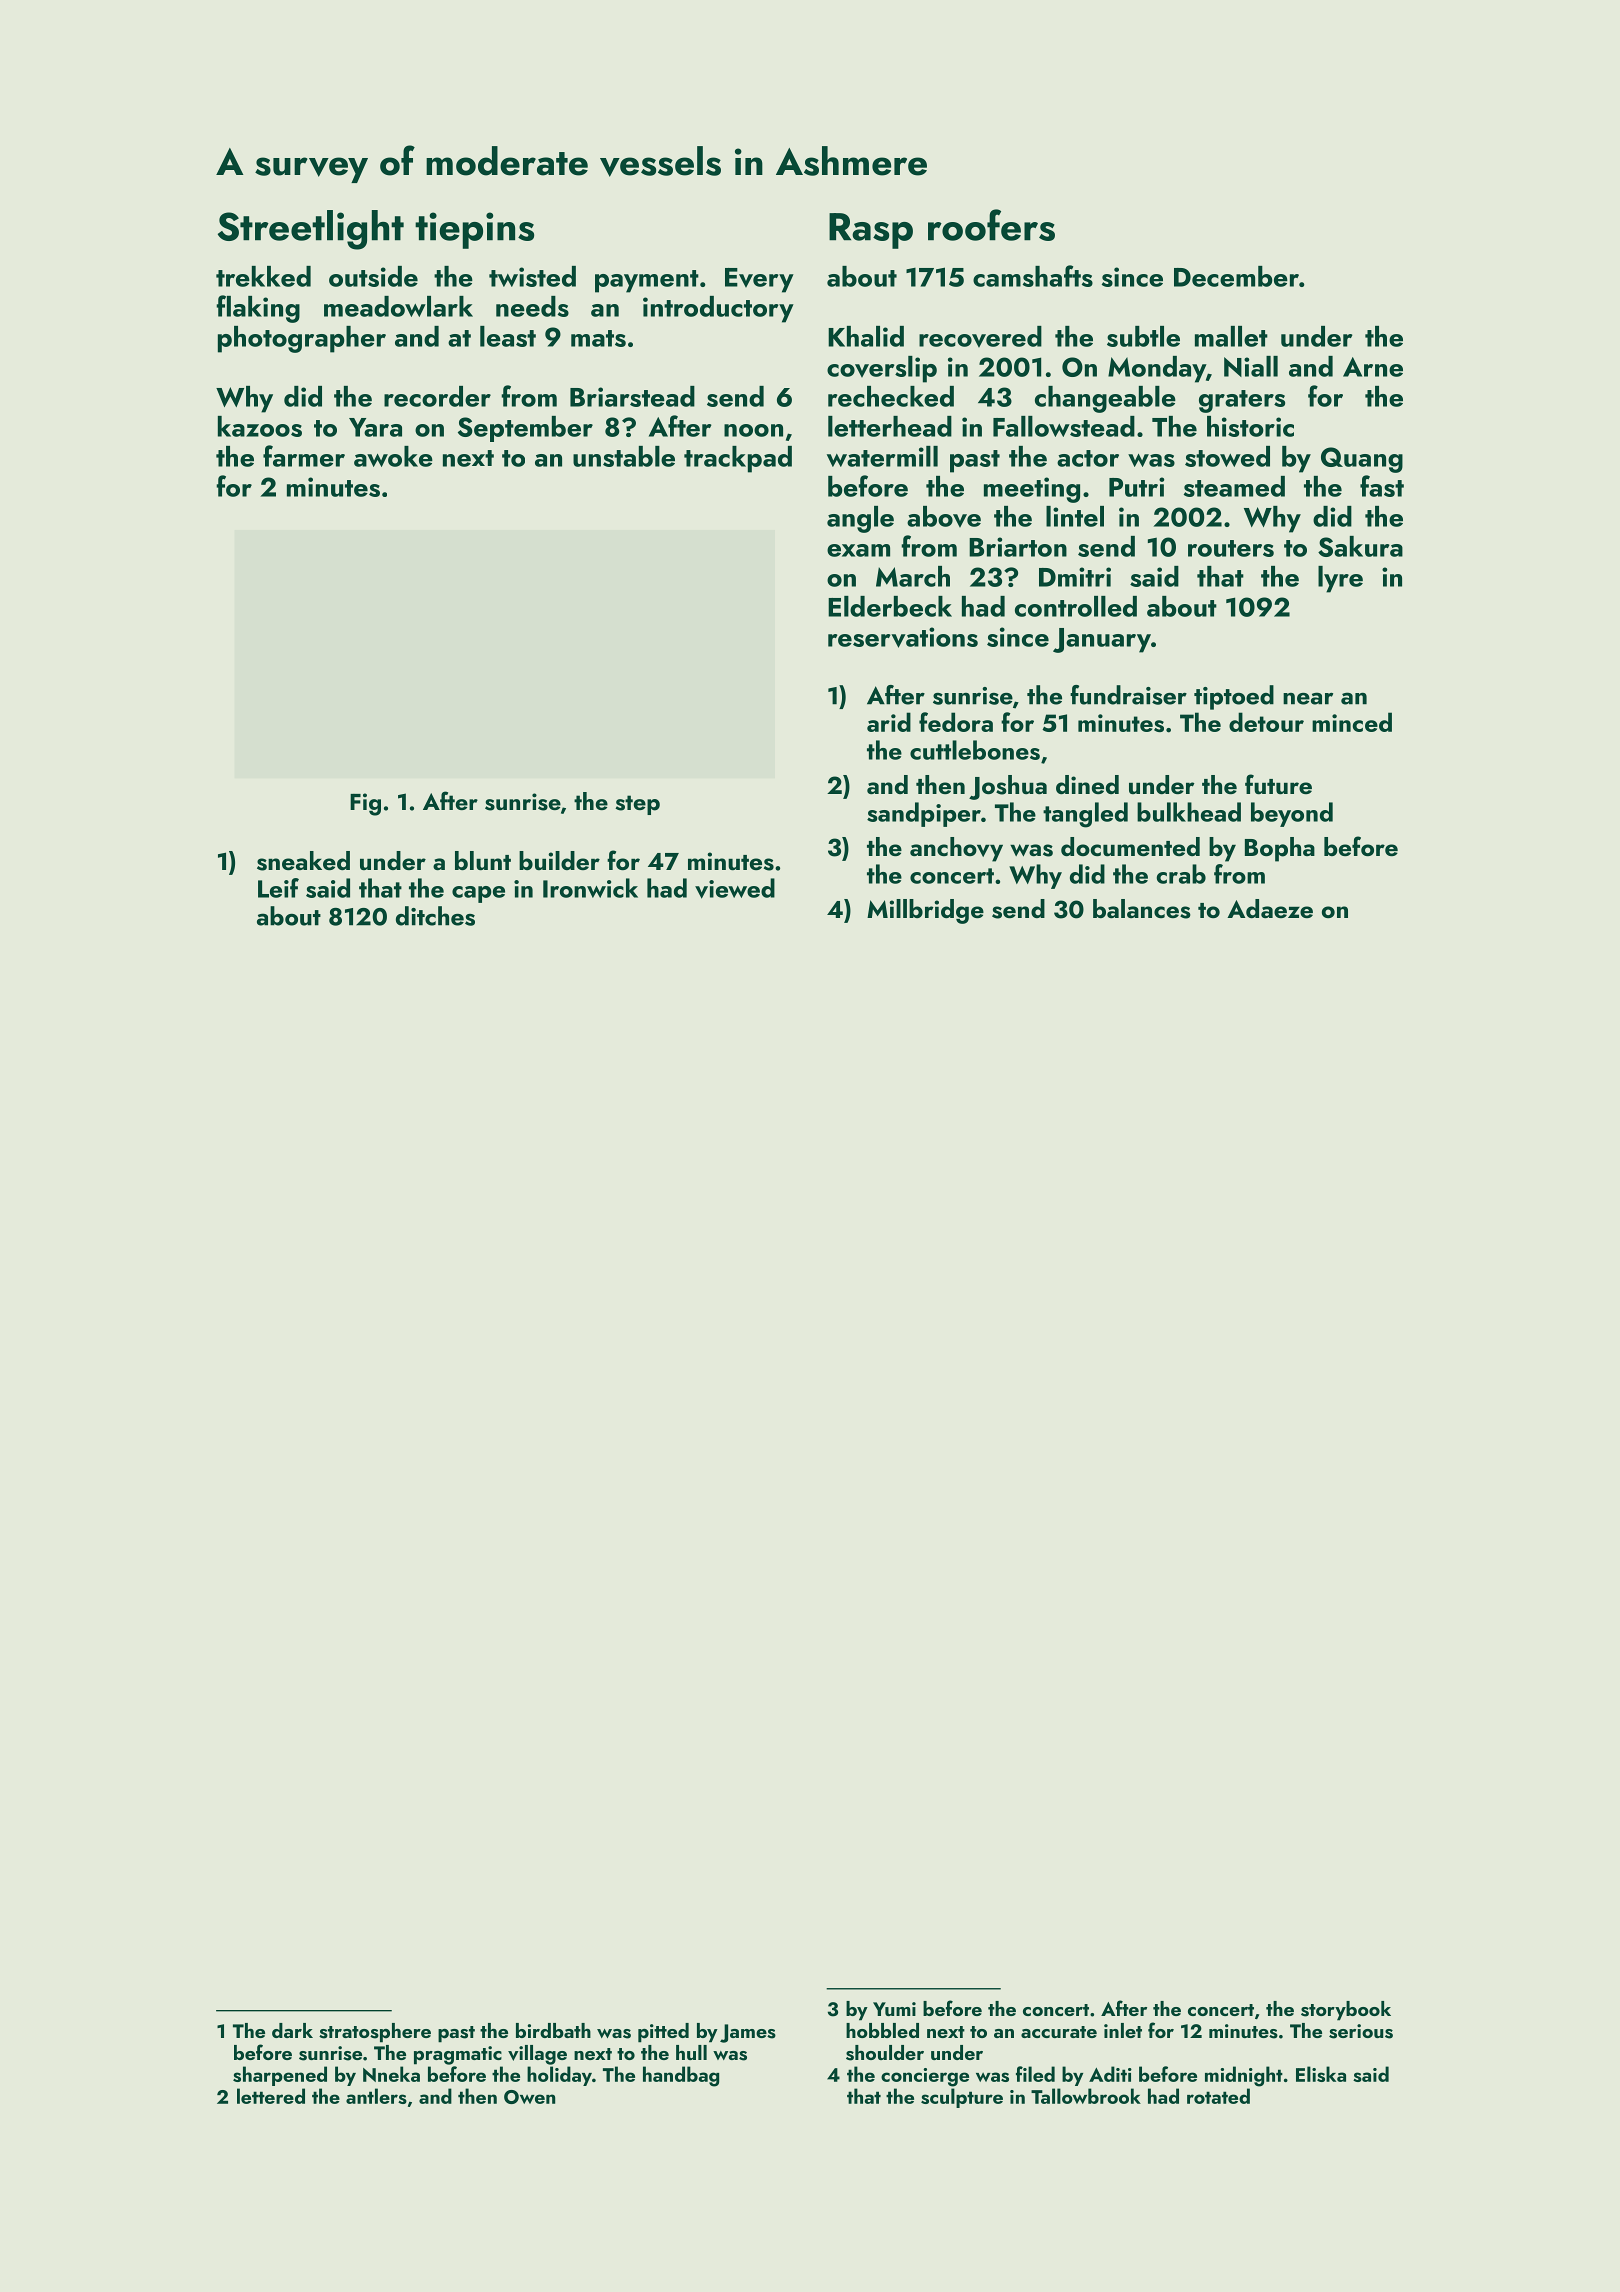 Image resolution: width=1620 pixels, height=2292 pixels. Describe the element at coordinates (890, 606) in the screenshot. I see `Elderbeck` at that location.
